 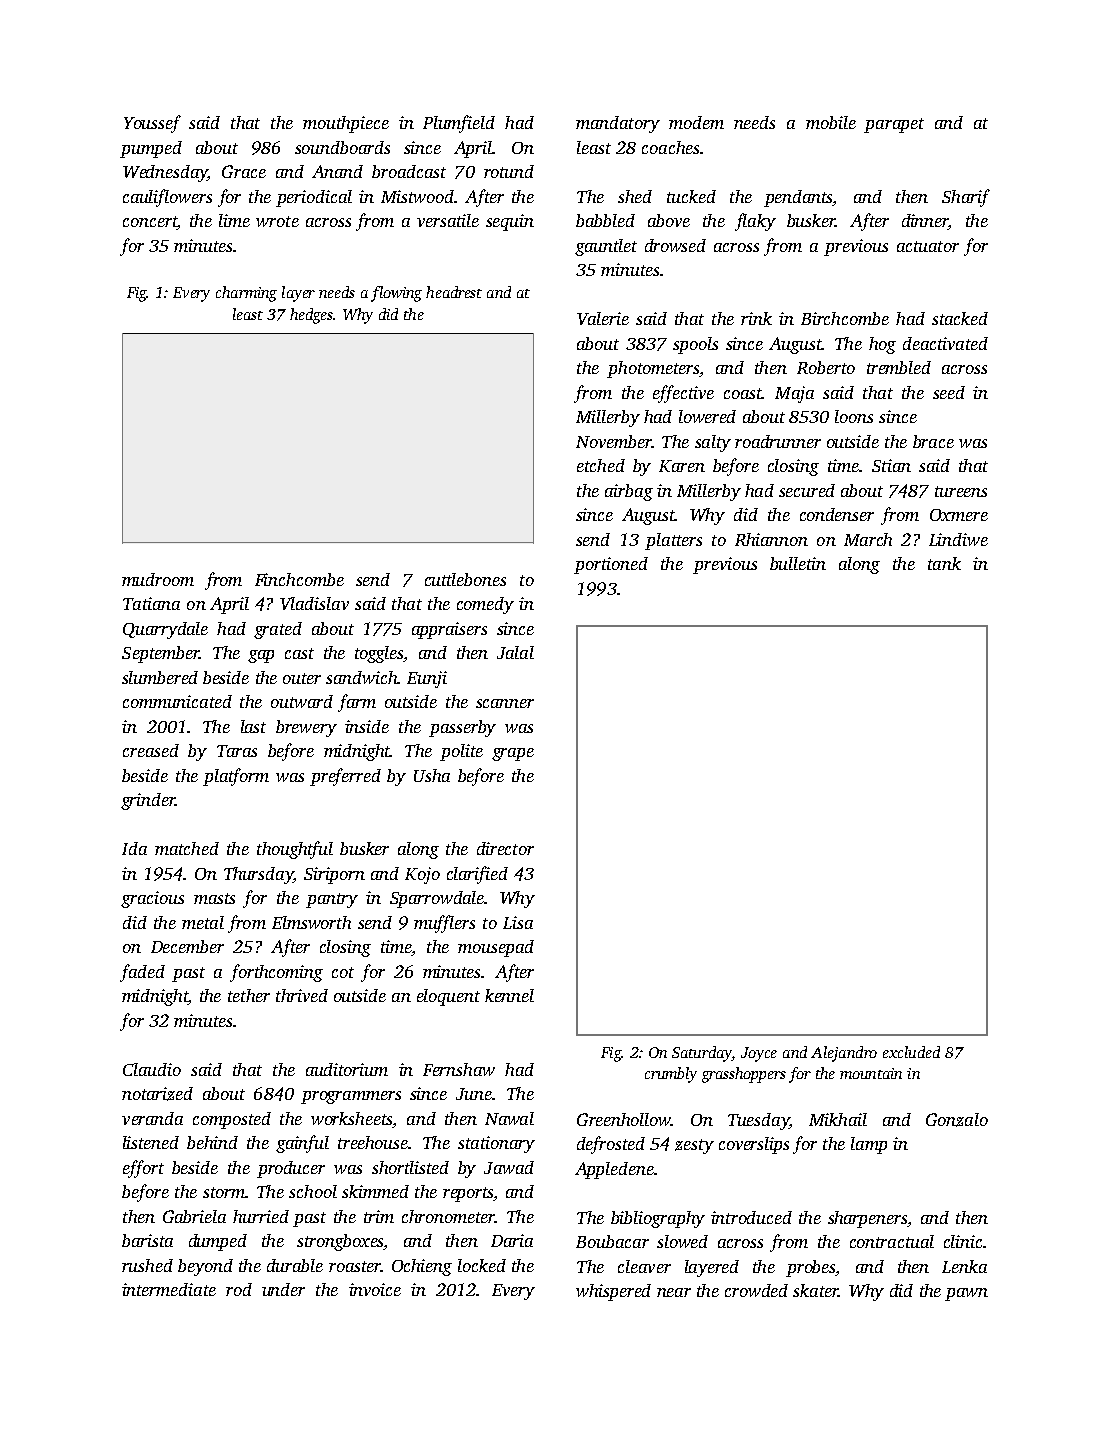 I want to click on mudroom, so click(x=158, y=579).
